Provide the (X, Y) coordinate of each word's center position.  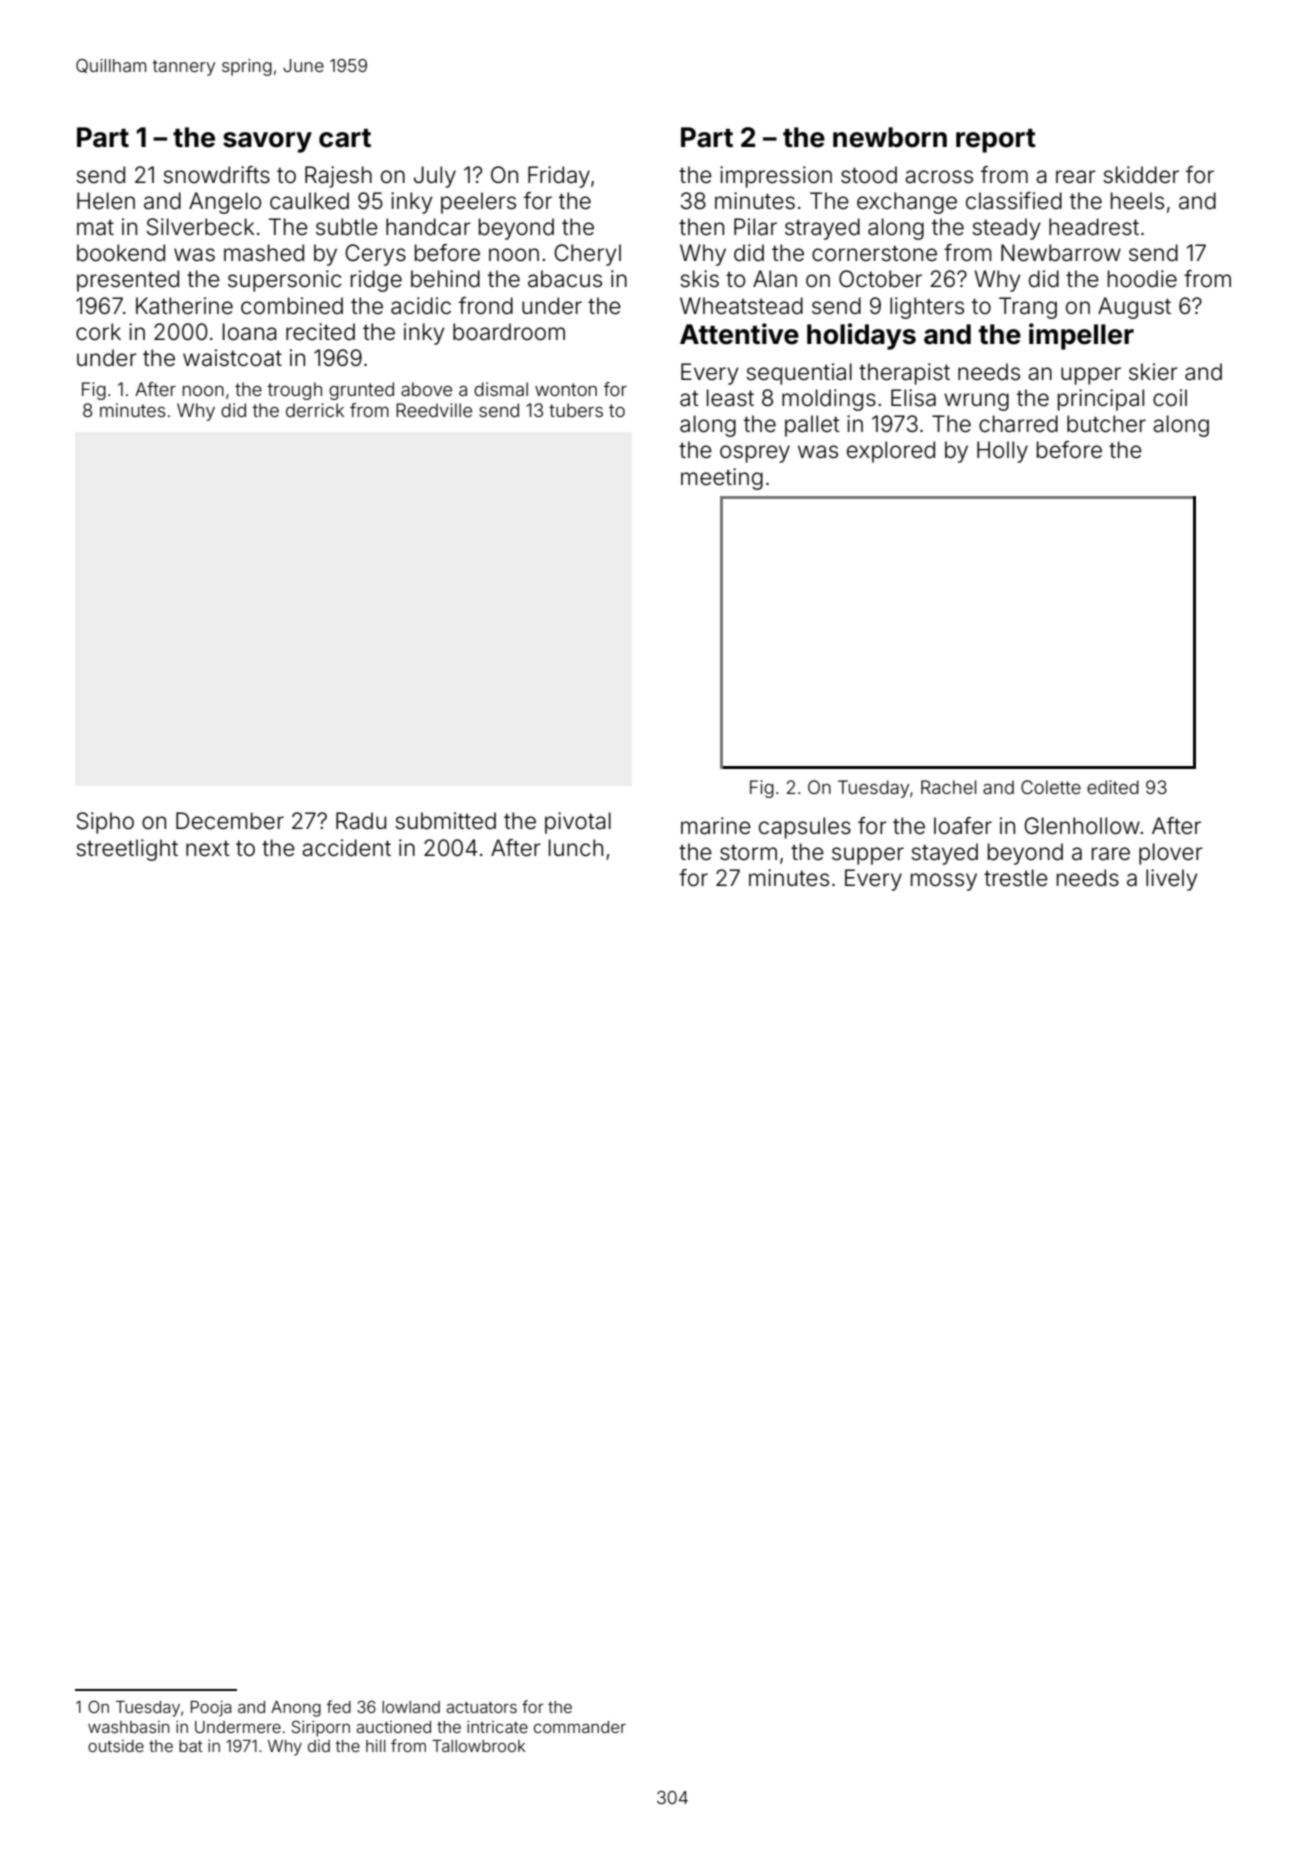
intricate (497, 1726)
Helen (106, 201)
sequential (799, 374)
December (230, 821)
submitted (445, 821)
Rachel (948, 787)
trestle (1016, 878)
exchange (907, 203)
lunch (576, 847)
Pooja (211, 1708)
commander (580, 1727)
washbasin (128, 1727)
